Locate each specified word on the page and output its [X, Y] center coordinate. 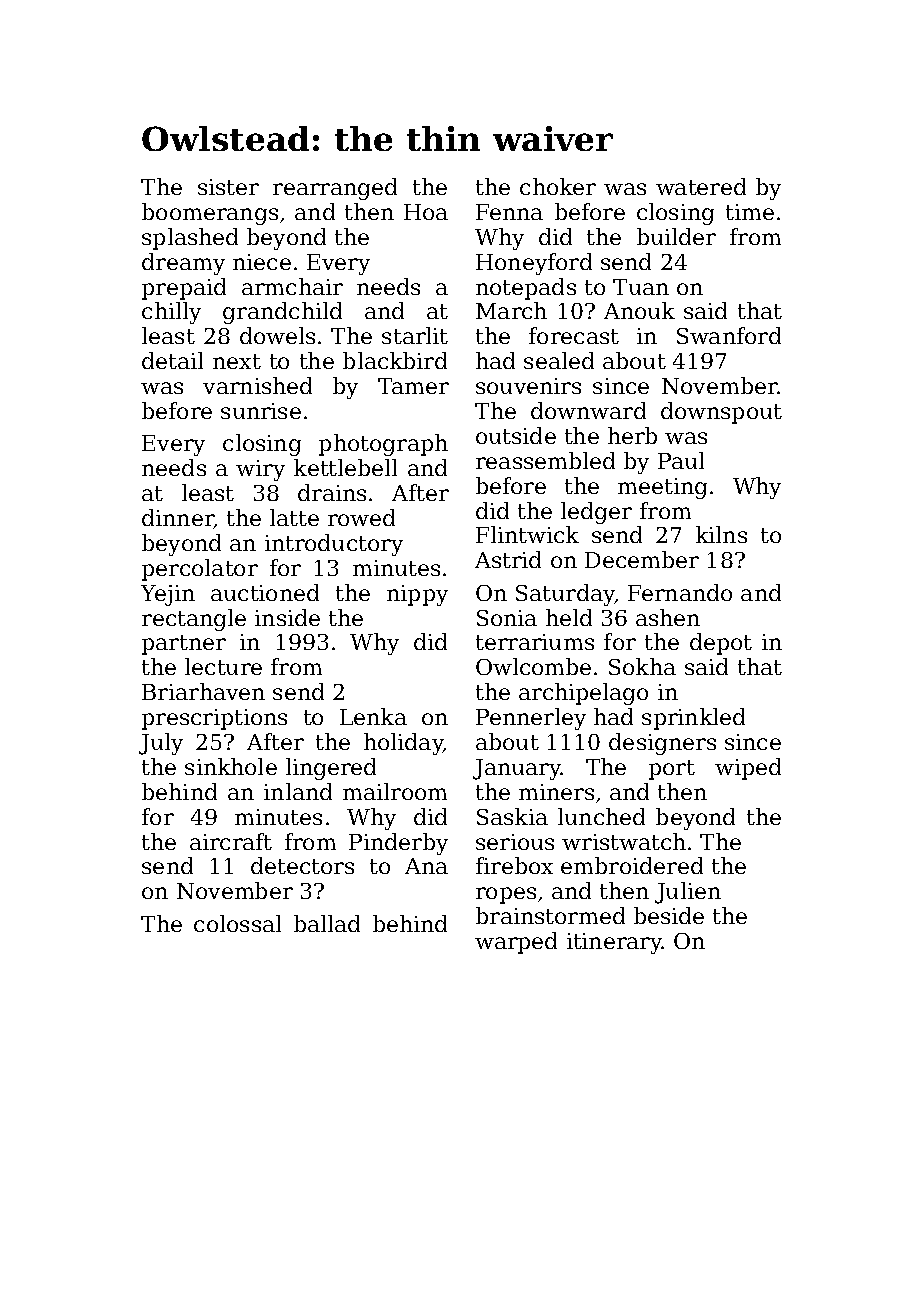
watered [701, 186]
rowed [361, 517]
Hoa [426, 212]
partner [184, 645]
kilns [721, 534]
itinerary [614, 943]
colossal [237, 923]
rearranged [335, 189]
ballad [327, 923]
